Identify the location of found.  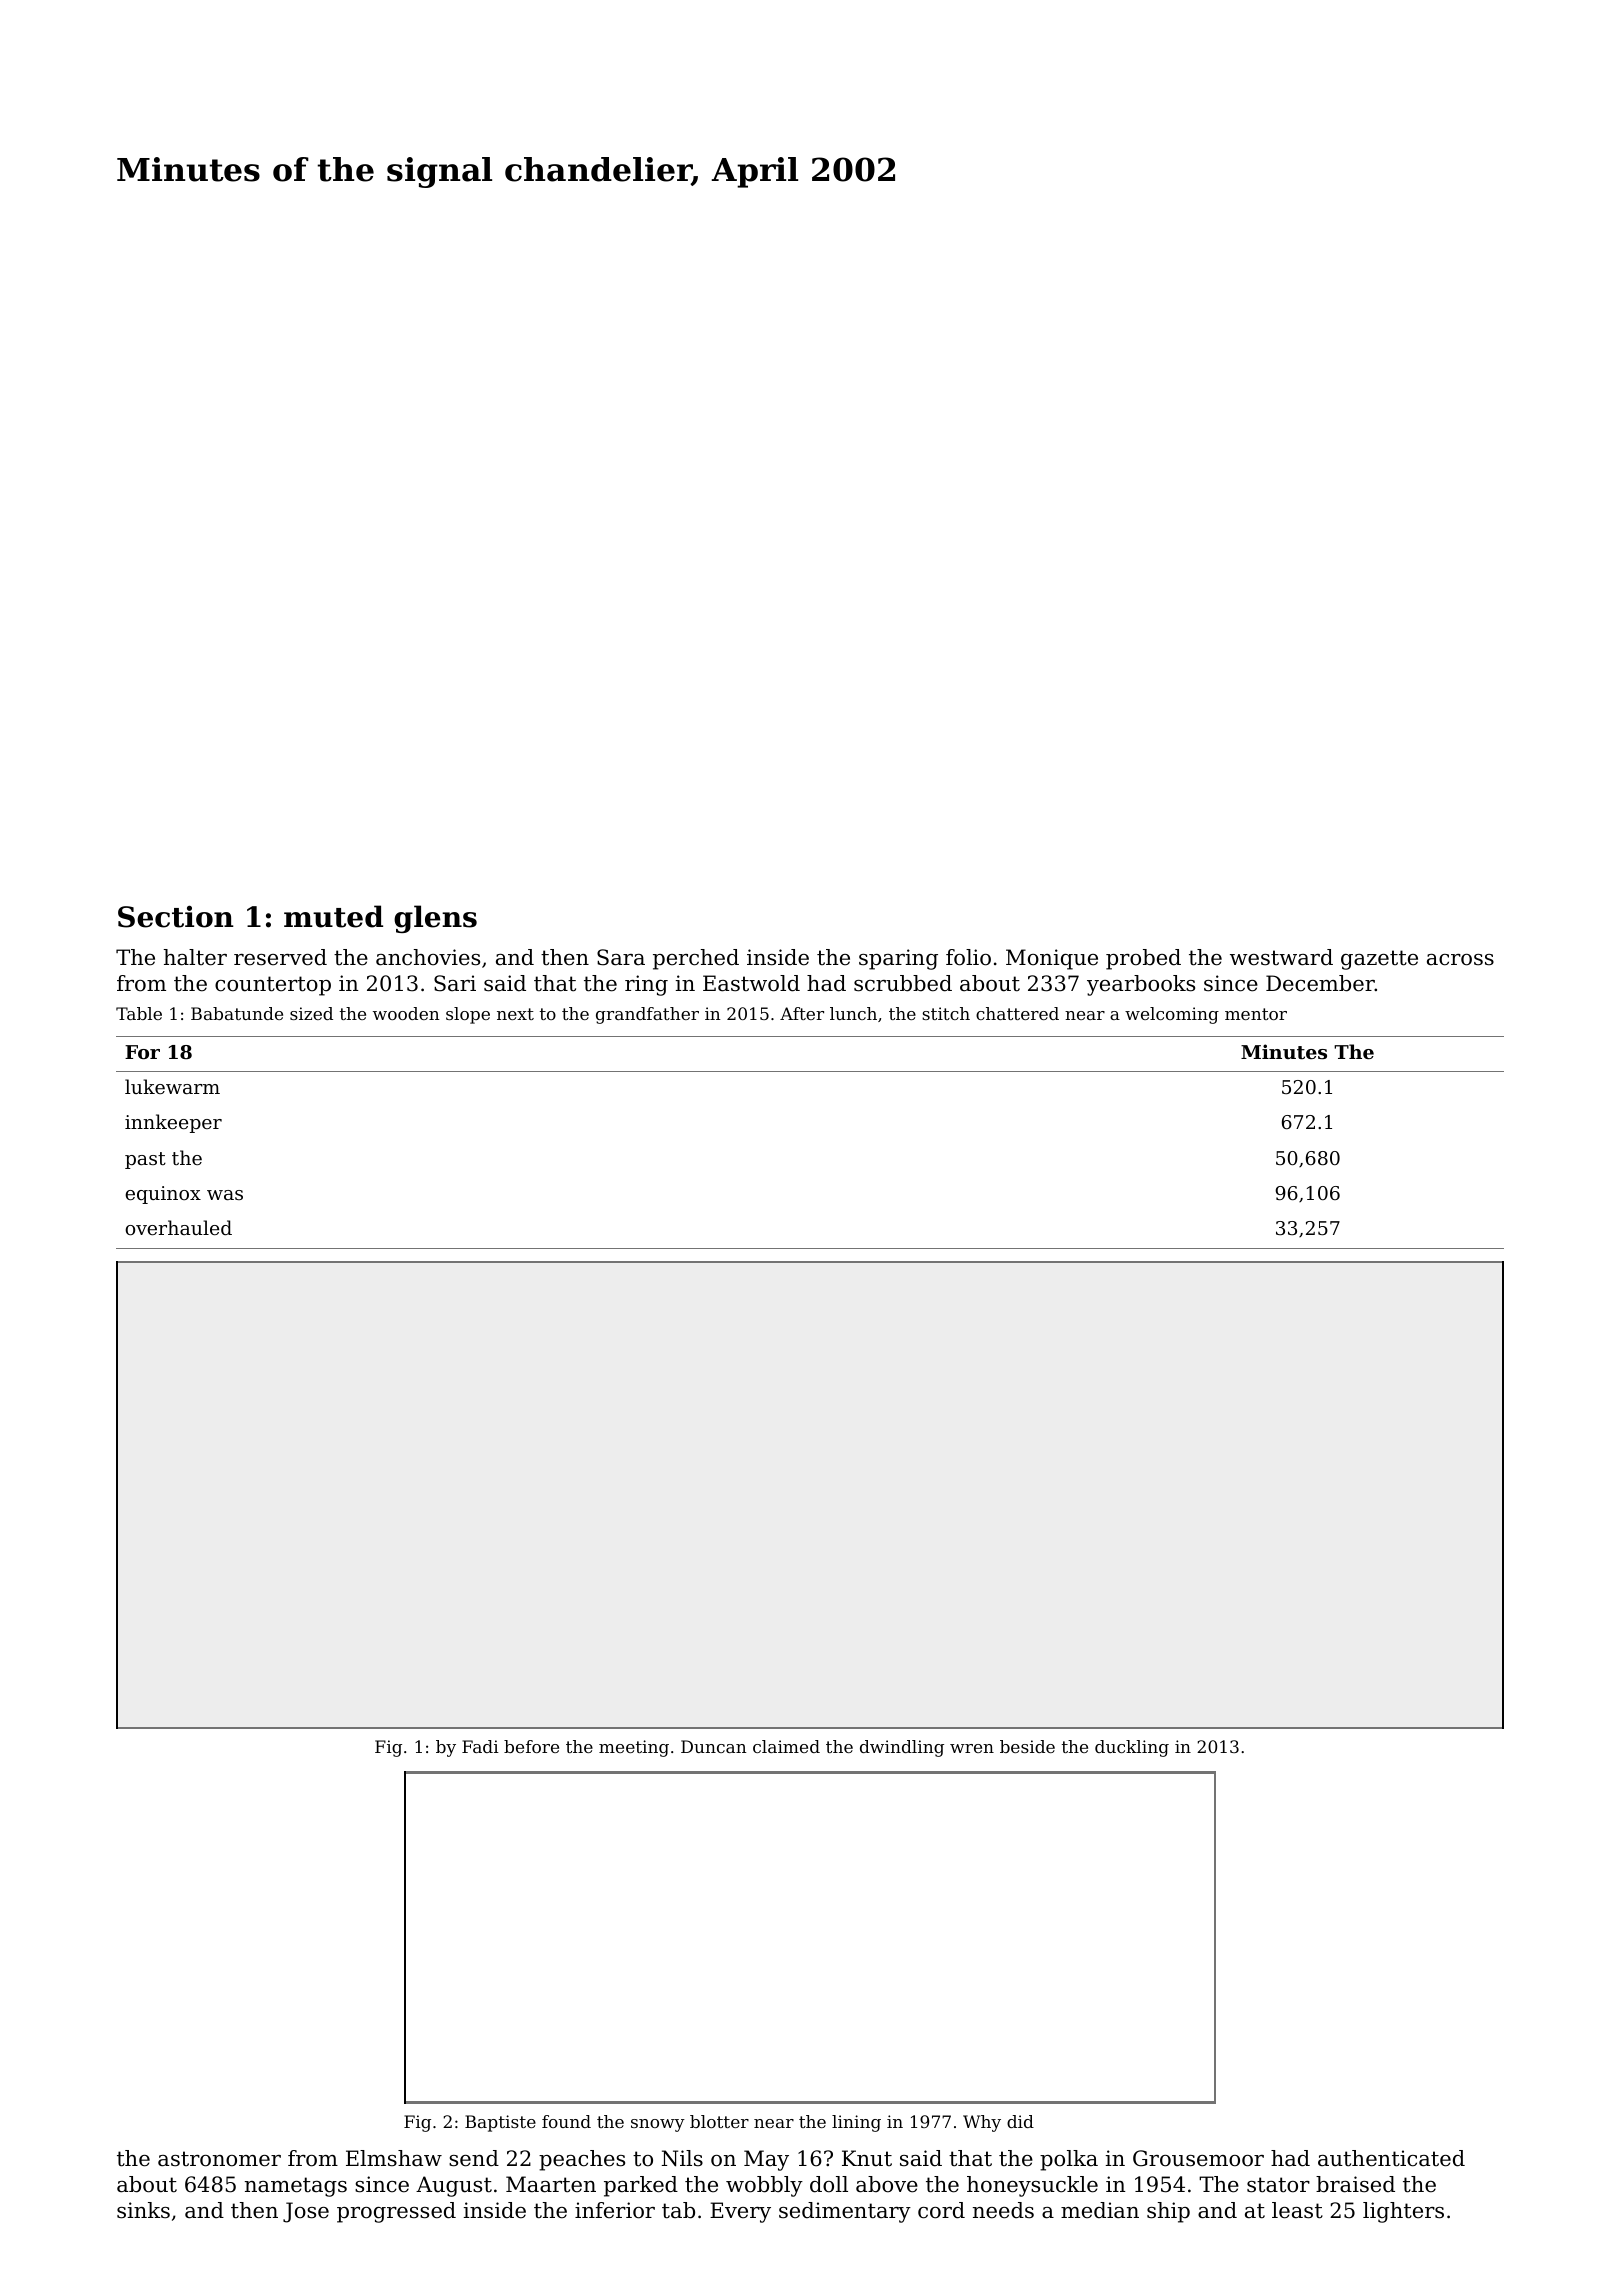
(566, 2121).
